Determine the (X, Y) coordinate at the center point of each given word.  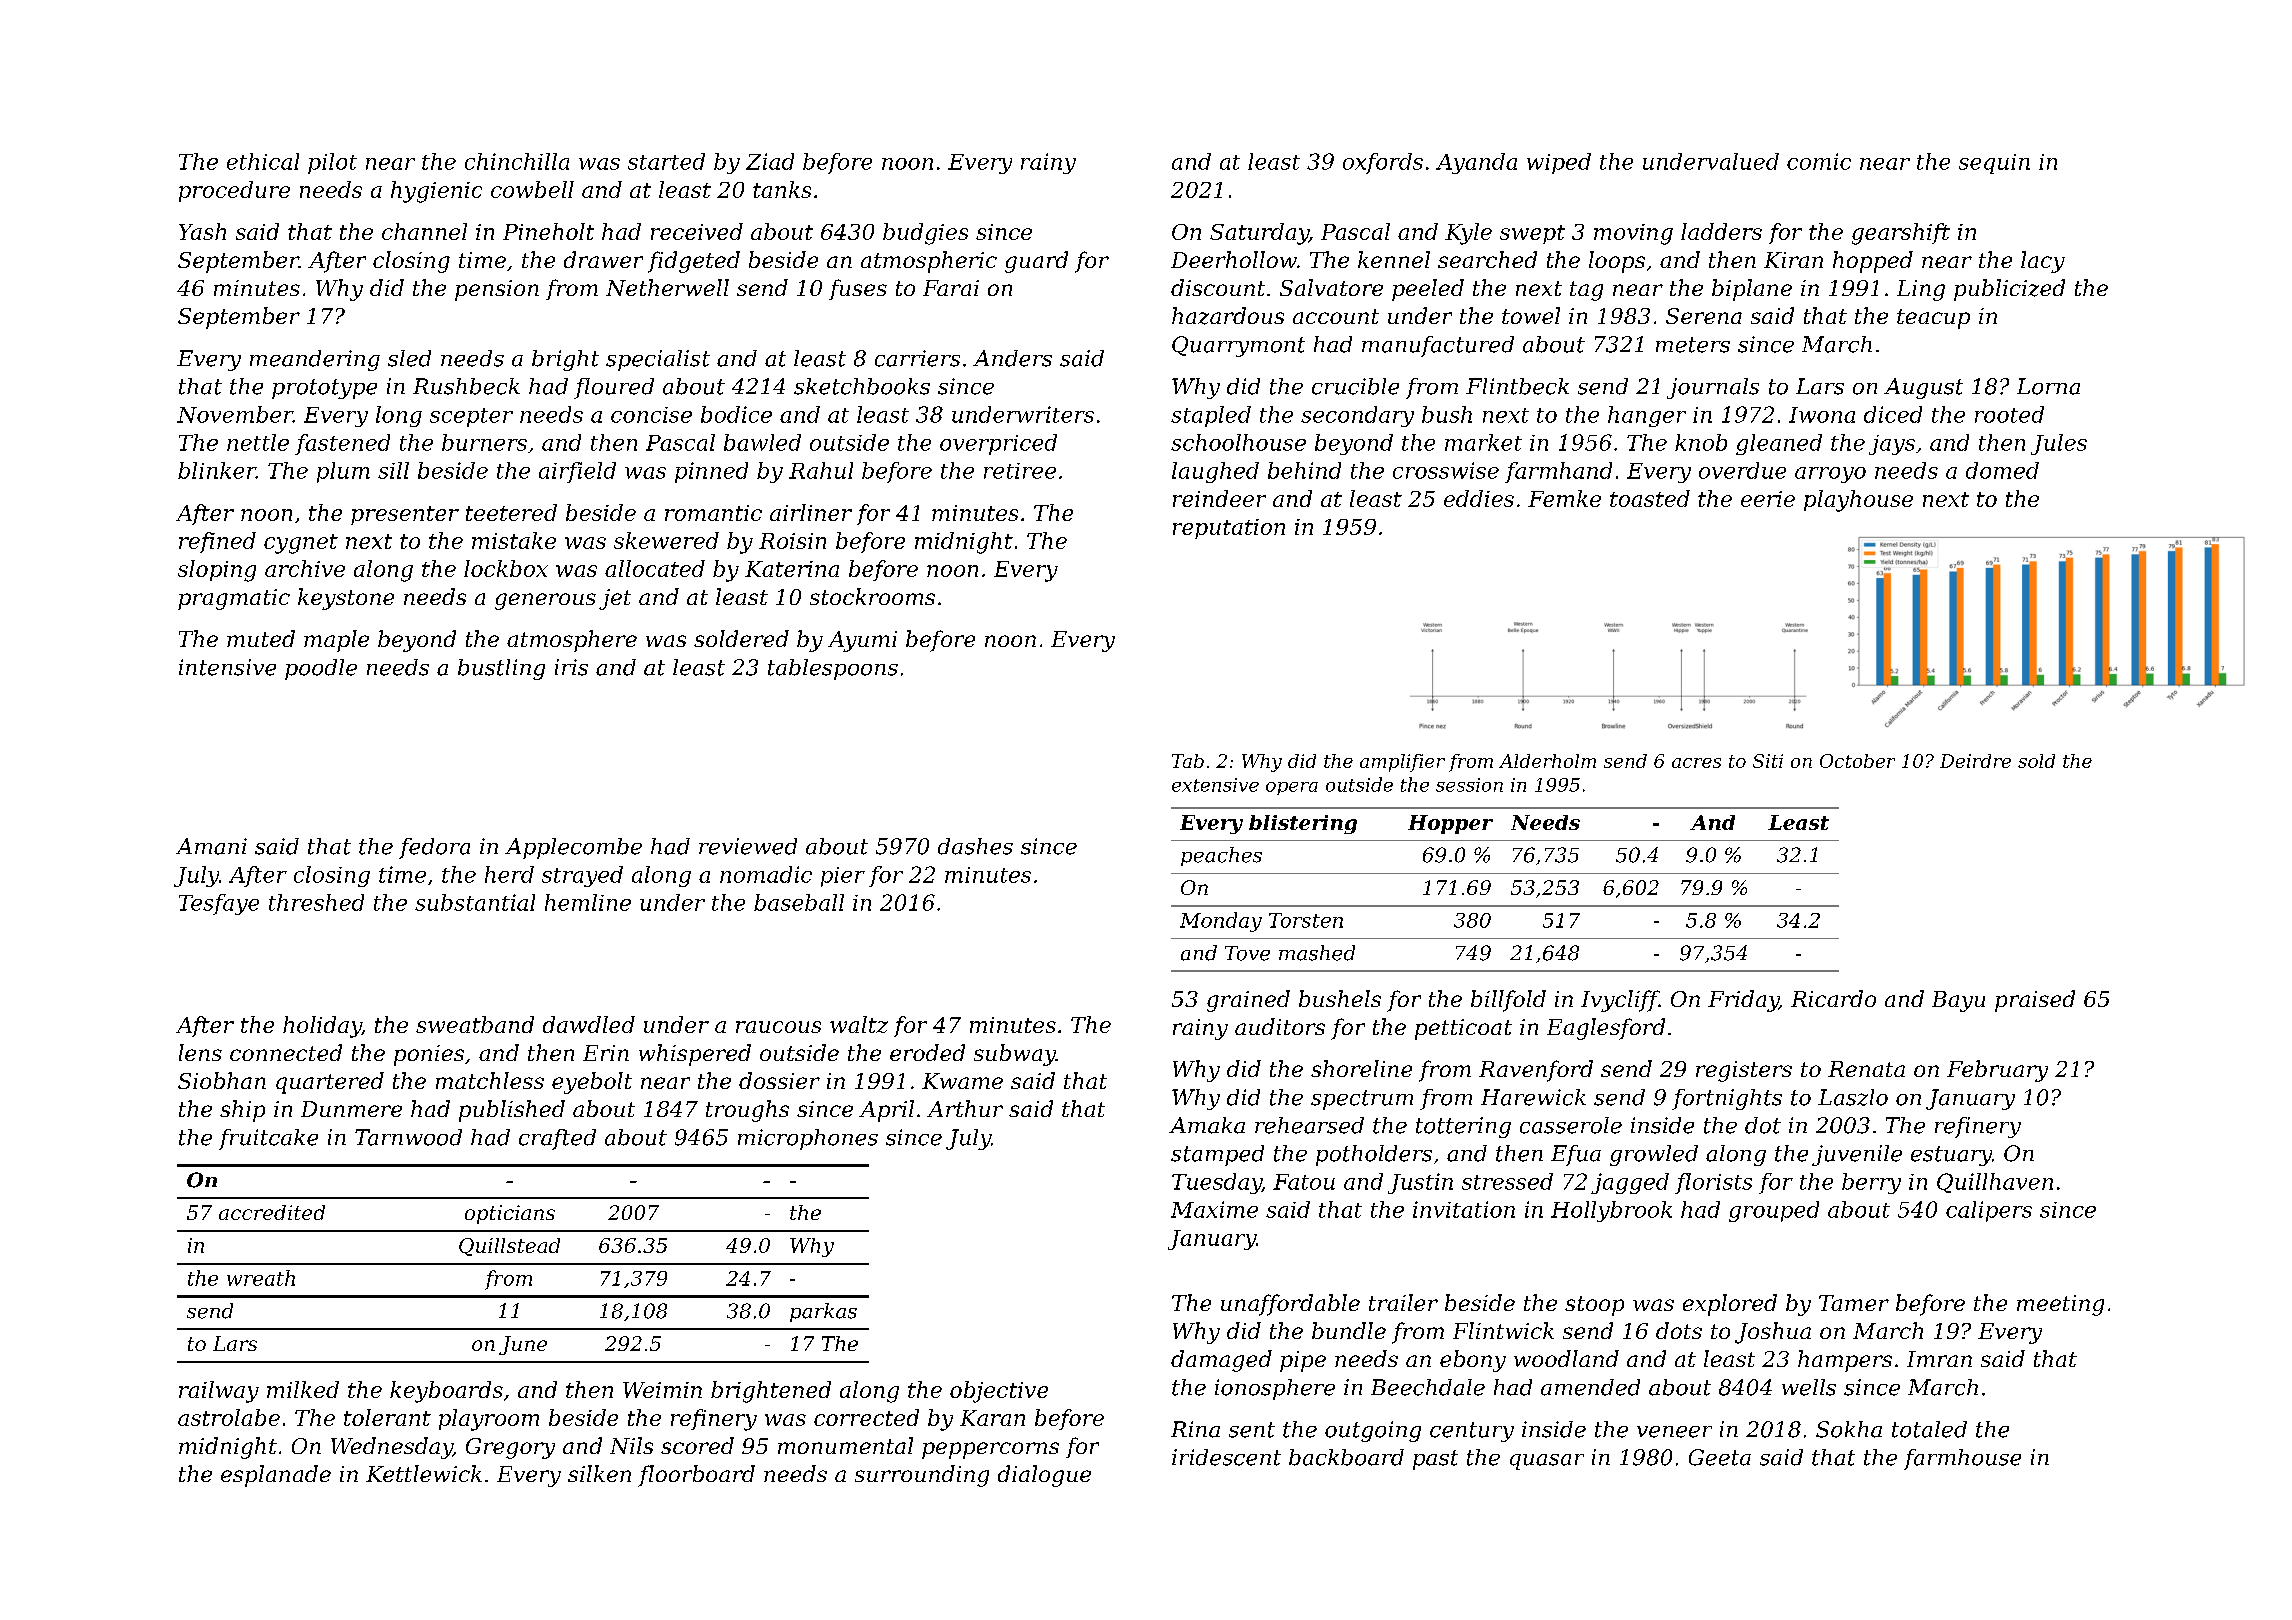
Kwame (962, 1081)
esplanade (276, 1476)
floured (614, 388)
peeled (1428, 290)
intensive (227, 667)
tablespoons (833, 669)
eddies (1479, 498)
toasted (1650, 498)
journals (1713, 388)
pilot (332, 163)
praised (2035, 1001)
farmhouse (1962, 1459)
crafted (557, 1139)
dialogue (1044, 1476)
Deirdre (1975, 761)
